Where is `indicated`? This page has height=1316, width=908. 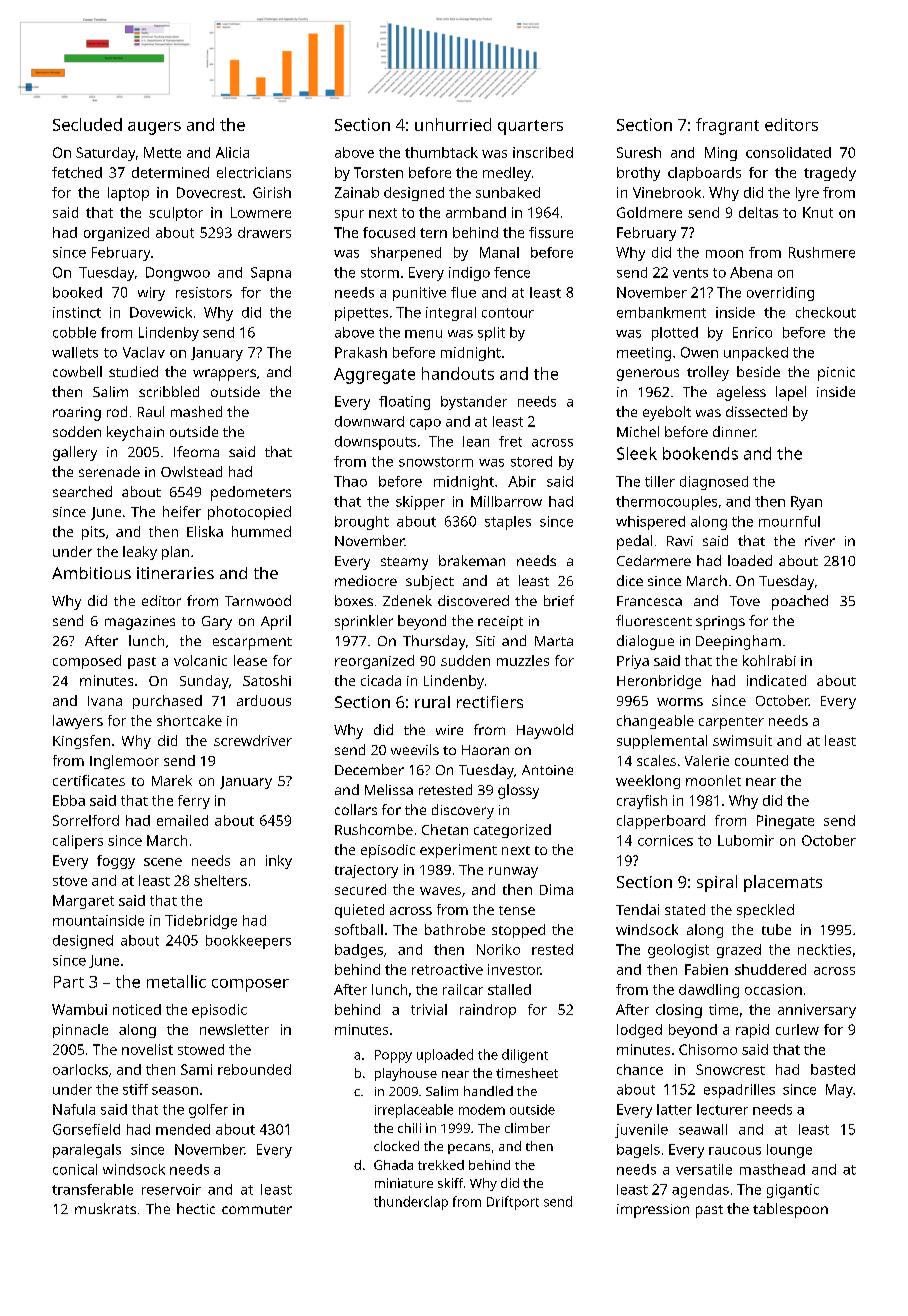 indicated is located at coordinates (776, 680).
